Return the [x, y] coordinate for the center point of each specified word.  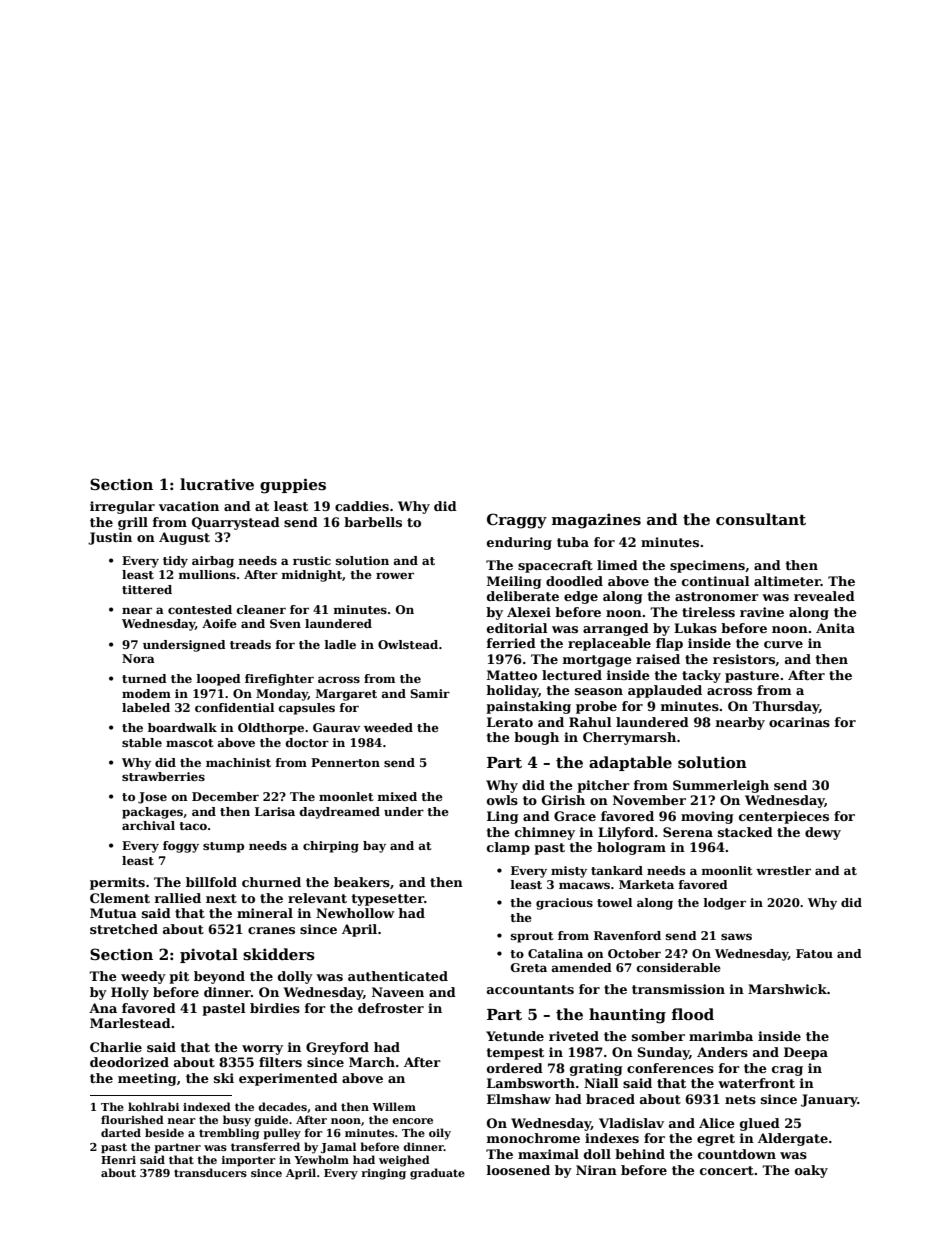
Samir [430, 693]
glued [760, 1124]
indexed [207, 1106]
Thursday [785, 707]
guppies [293, 486]
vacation [189, 506]
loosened [518, 1170]
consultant [761, 519]
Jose [152, 798]
